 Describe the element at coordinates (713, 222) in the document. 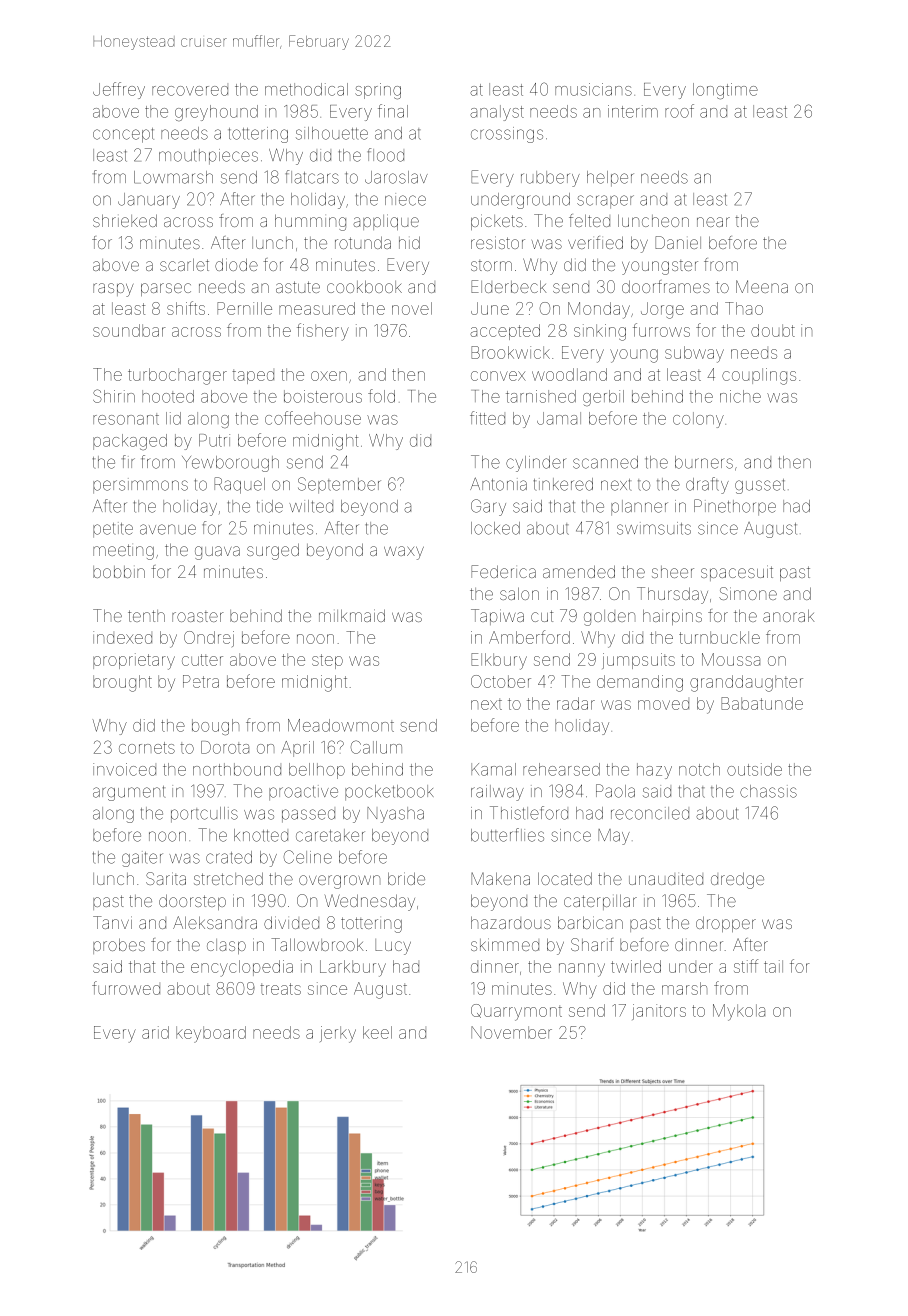

I see `near` at that location.
